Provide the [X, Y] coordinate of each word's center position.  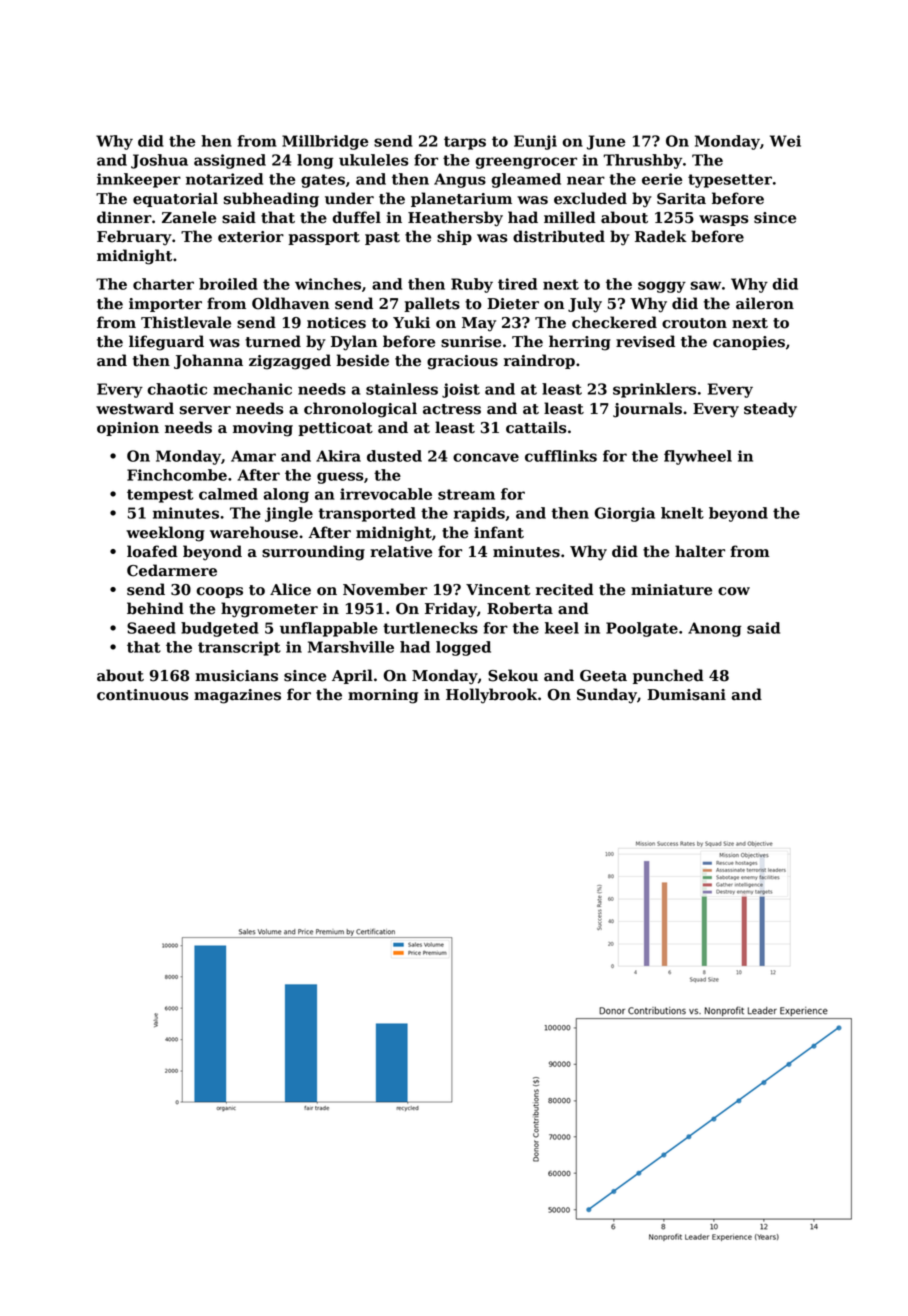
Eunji [535, 142]
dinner [124, 217]
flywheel [698, 457]
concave [486, 457]
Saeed [151, 628]
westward [135, 408]
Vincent [498, 590]
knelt [682, 513]
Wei [785, 141]
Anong [715, 629]
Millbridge [325, 142]
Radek [661, 236]
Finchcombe [177, 475]
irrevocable [386, 494]
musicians [236, 676]
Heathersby [455, 219]
